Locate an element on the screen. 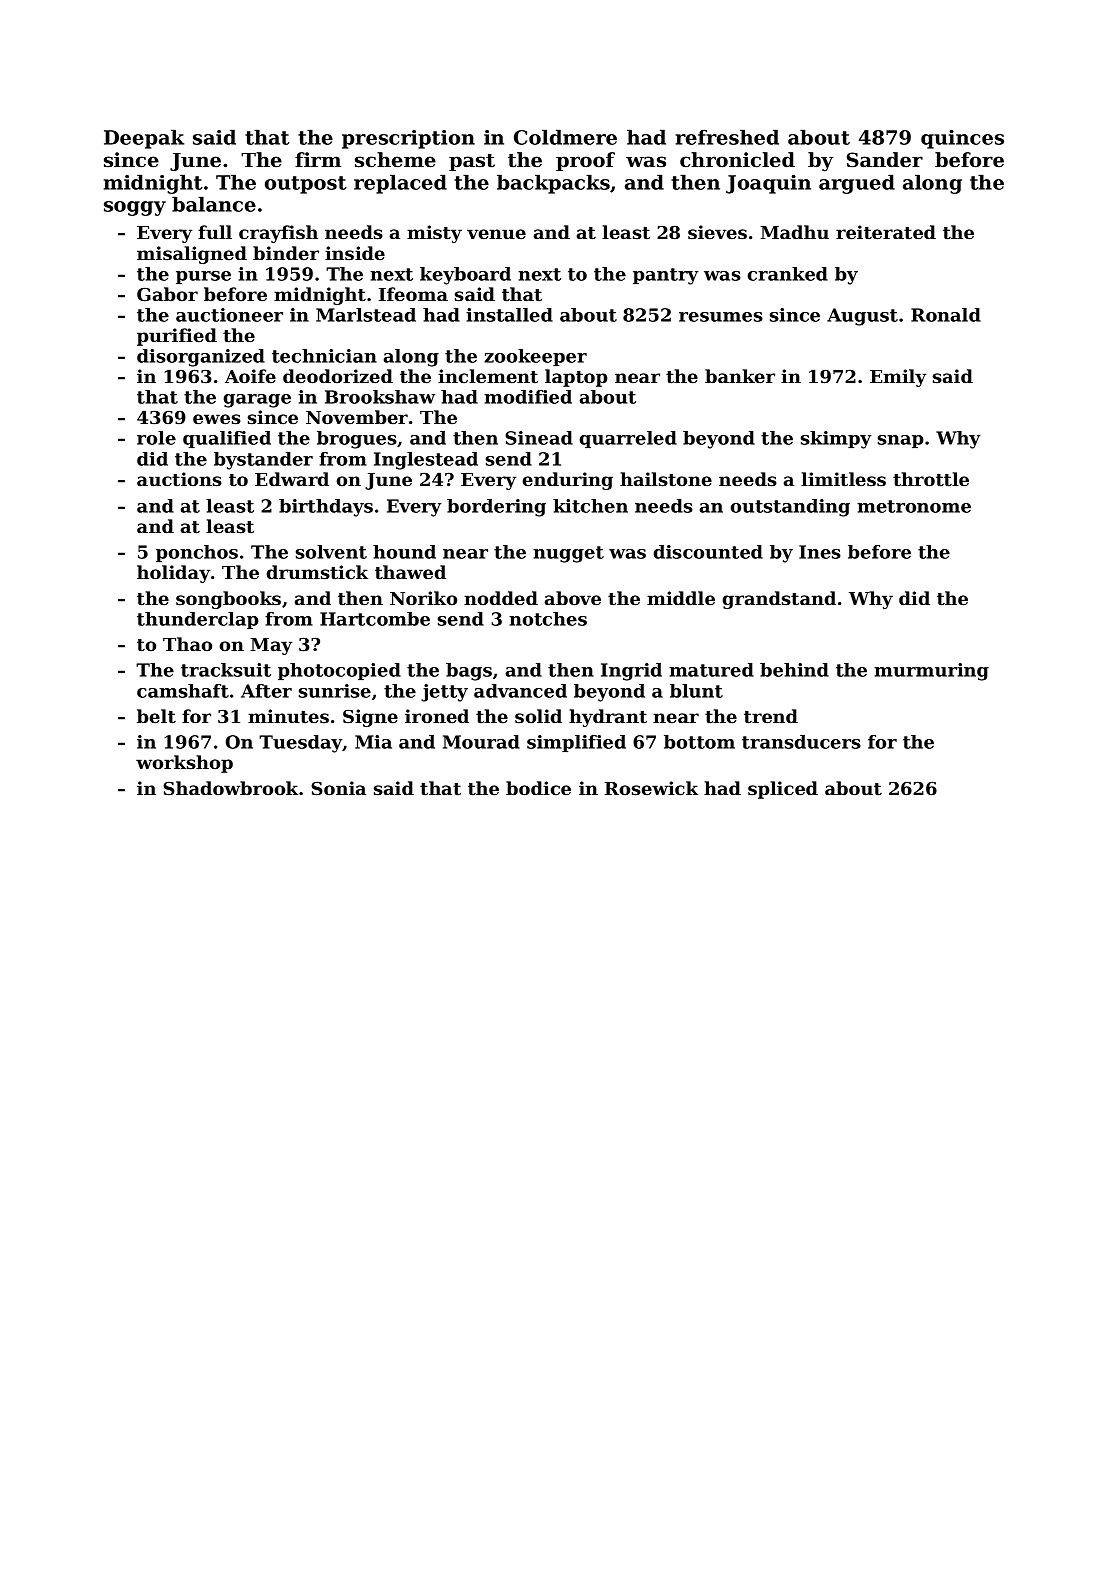  murmuring is located at coordinates (931, 672).
